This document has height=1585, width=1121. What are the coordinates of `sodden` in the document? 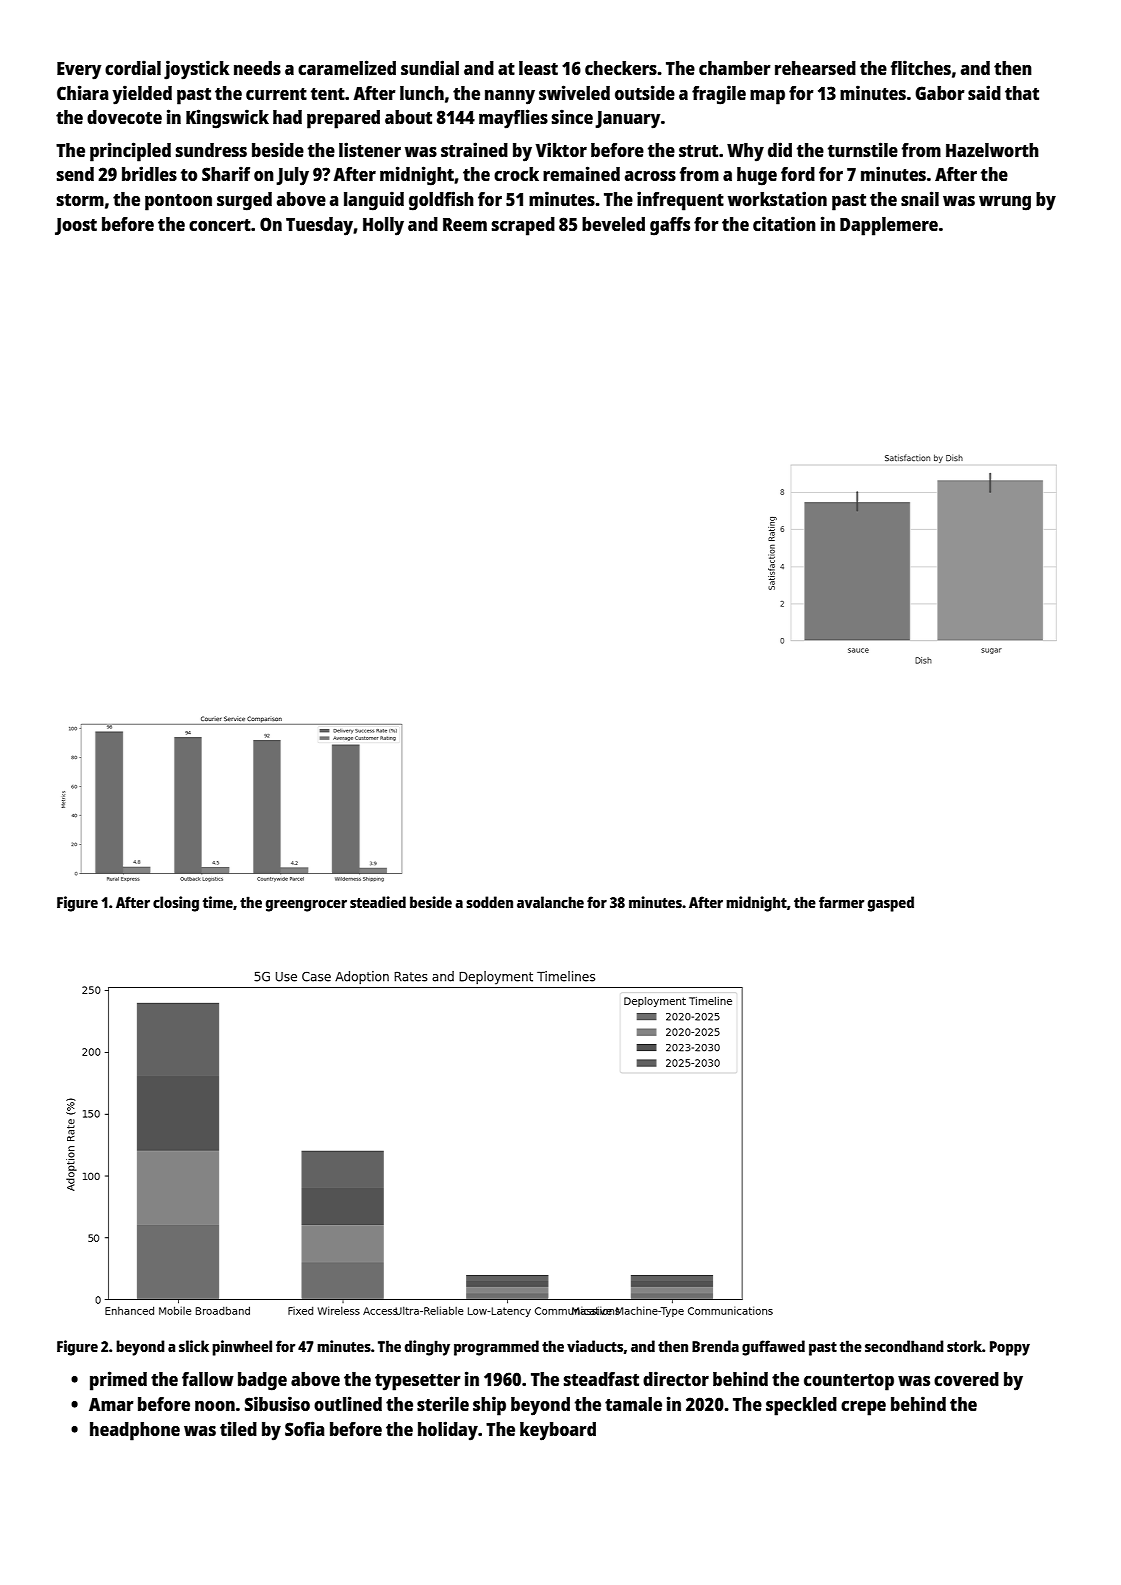 It's located at (489, 902).
